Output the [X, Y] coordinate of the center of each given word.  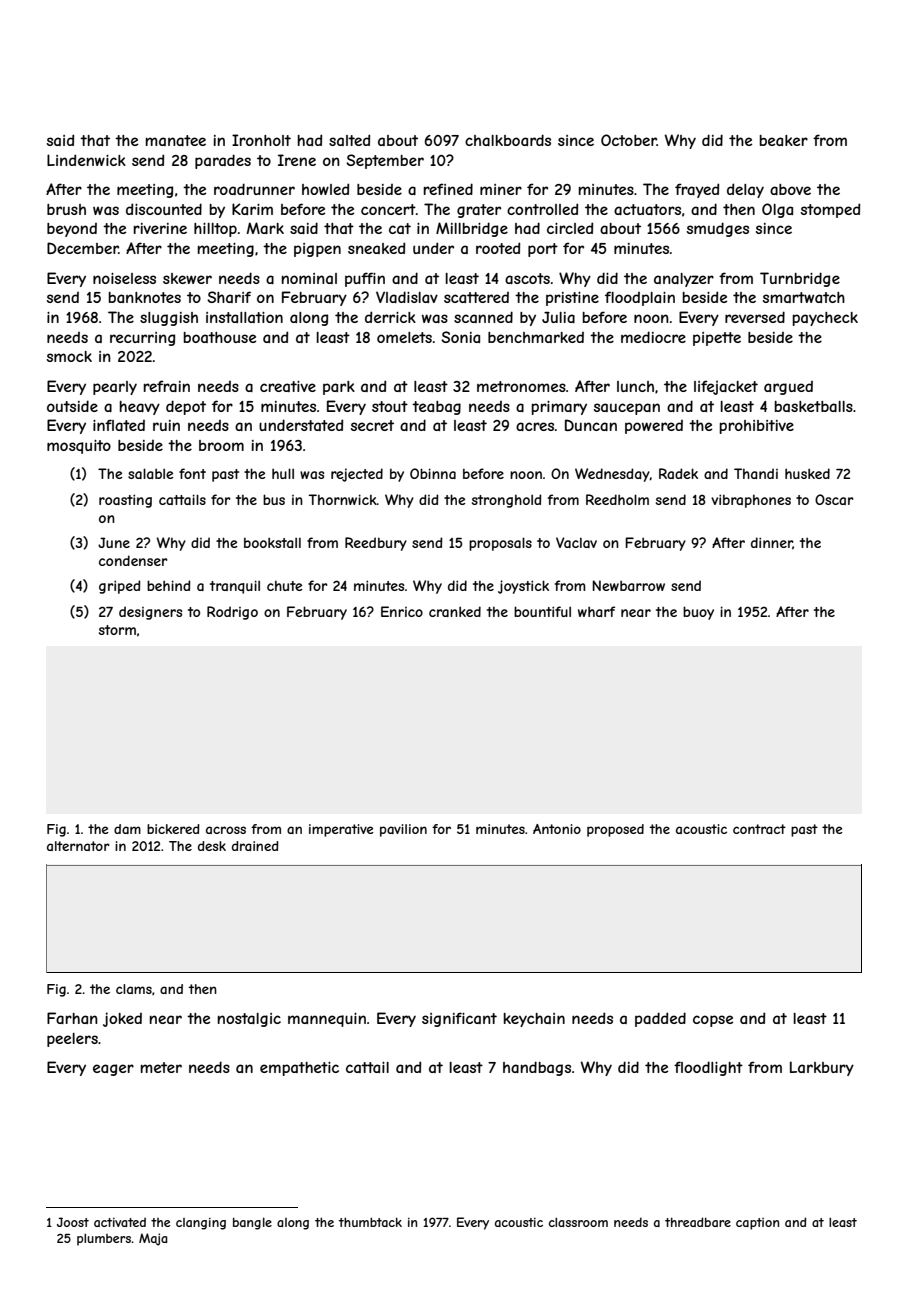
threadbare [698, 1222]
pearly [115, 388]
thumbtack [370, 1222]
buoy [698, 613]
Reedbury [376, 544]
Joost [73, 1222]
